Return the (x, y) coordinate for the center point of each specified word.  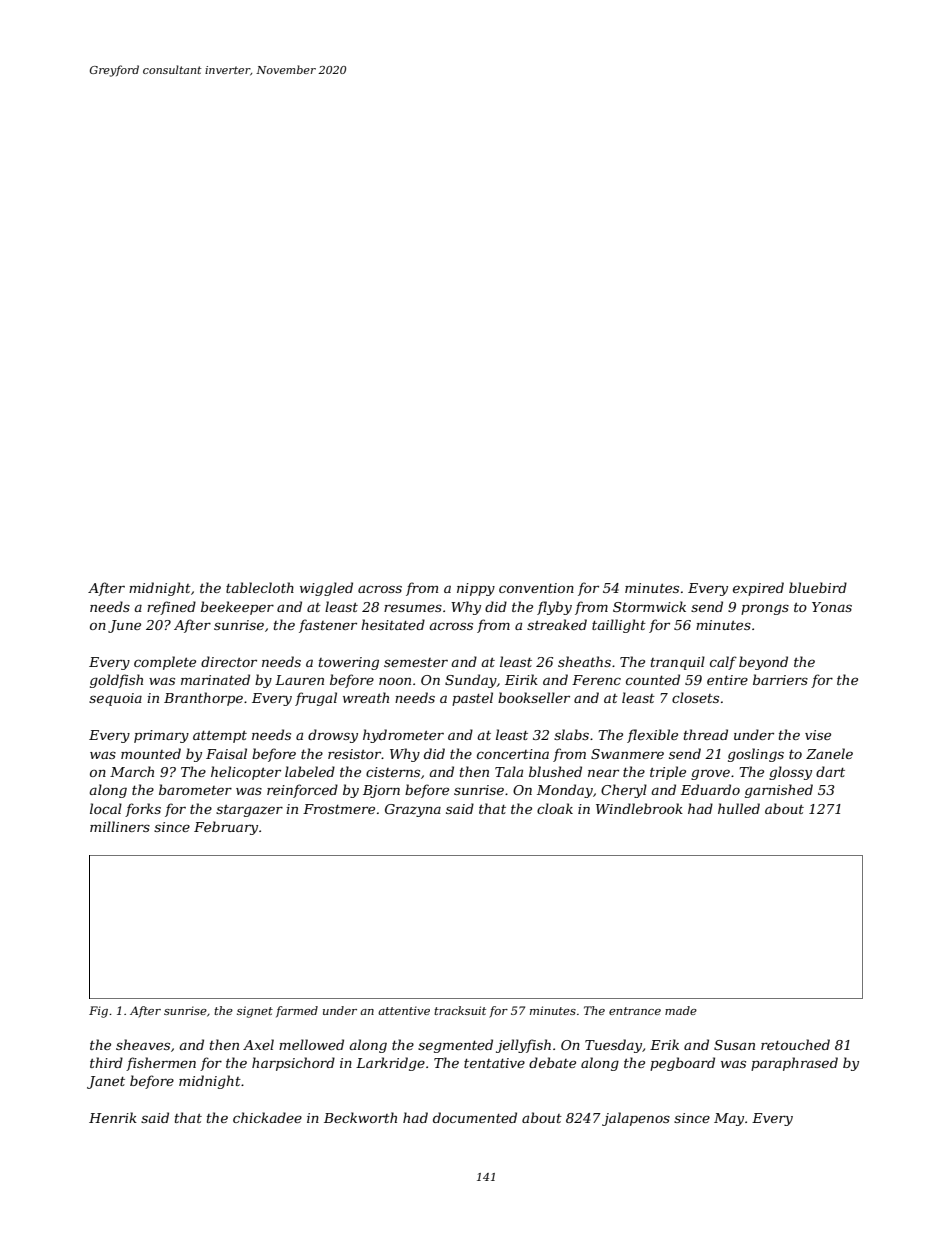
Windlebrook (639, 808)
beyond (763, 663)
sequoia (115, 699)
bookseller (534, 697)
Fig (98, 1012)
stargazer (249, 811)
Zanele (829, 753)
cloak (555, 808)
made (681, 1010)
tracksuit (460, 1010)
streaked (557, 624)
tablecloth (260, 587)
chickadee (267, 1117)
